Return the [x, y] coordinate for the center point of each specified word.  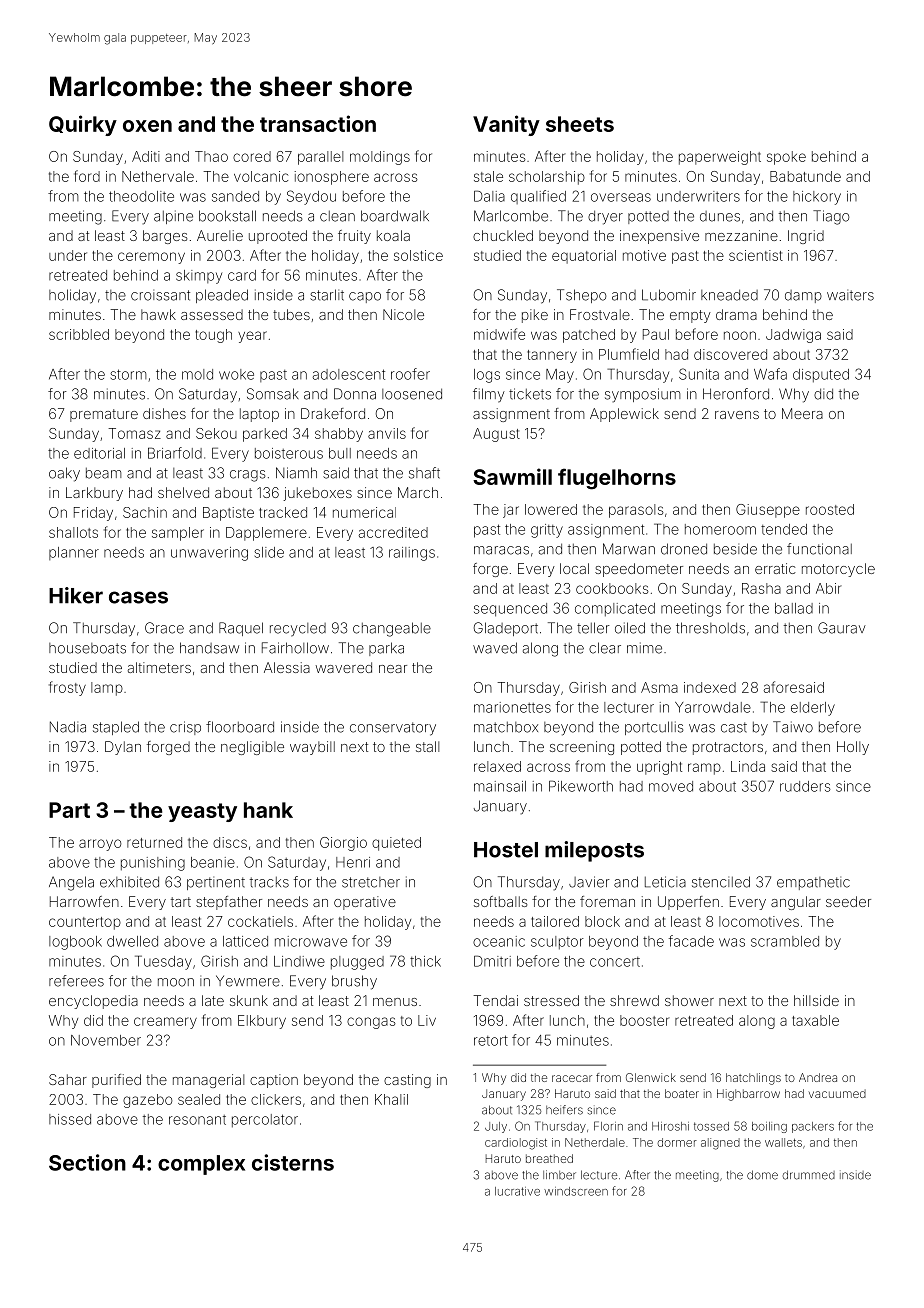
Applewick [624, 415]
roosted [830, 509]
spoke [786, 158]
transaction [318, 123]
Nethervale [158, 176]
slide [269, 552]
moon [176, 982]
